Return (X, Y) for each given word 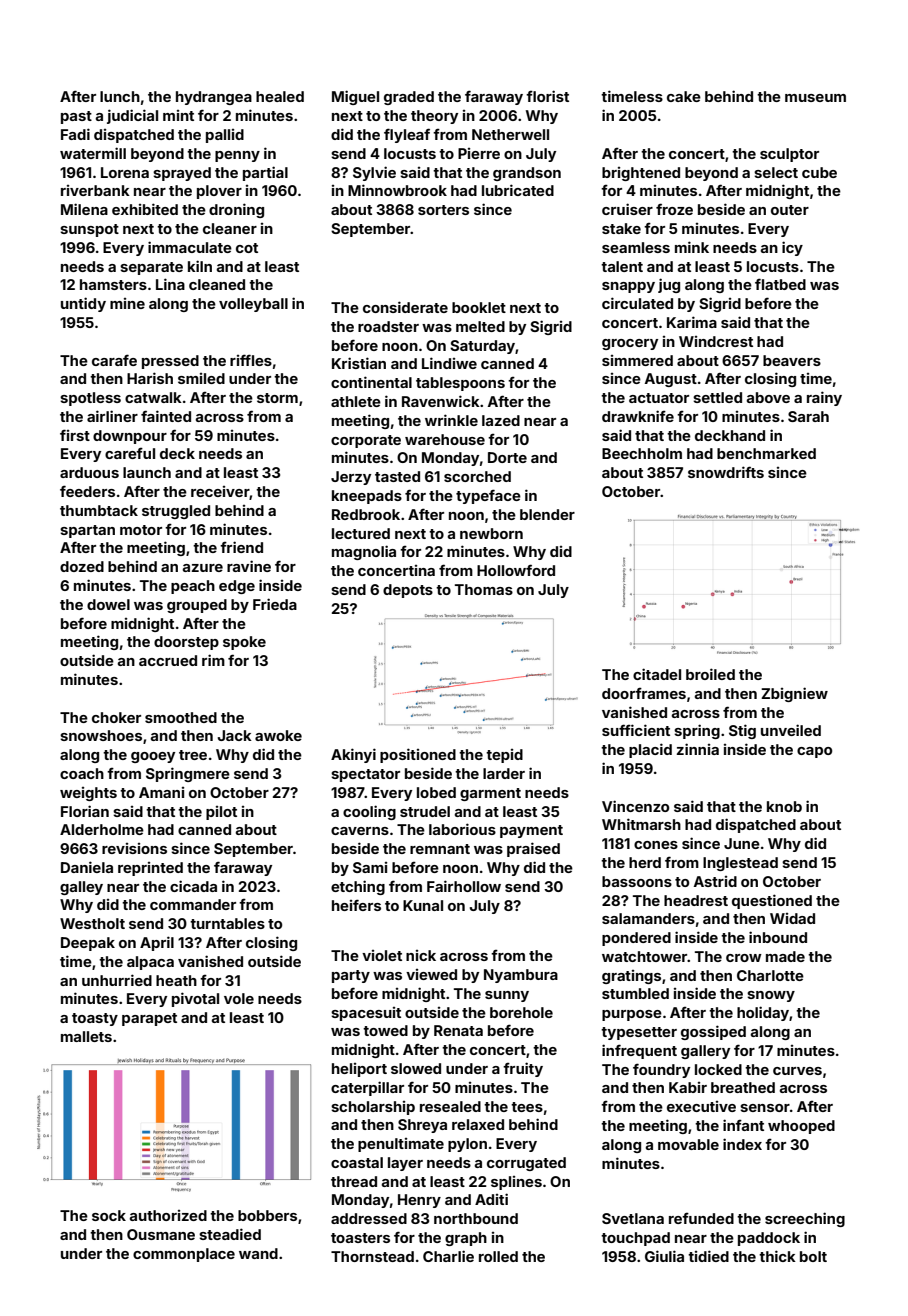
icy (792, 248)
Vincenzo (635, 806)
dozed (82, 566)
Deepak (88, 944)
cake (684, 96)
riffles (251, 360)
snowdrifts (726, 472)
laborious (462, 829)
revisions (134, 848)
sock (109, 1215)
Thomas (484, 589)
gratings (631, 977)
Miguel (355, 97)
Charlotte (770, 975)
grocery (630, 344)
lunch (120, 96)
